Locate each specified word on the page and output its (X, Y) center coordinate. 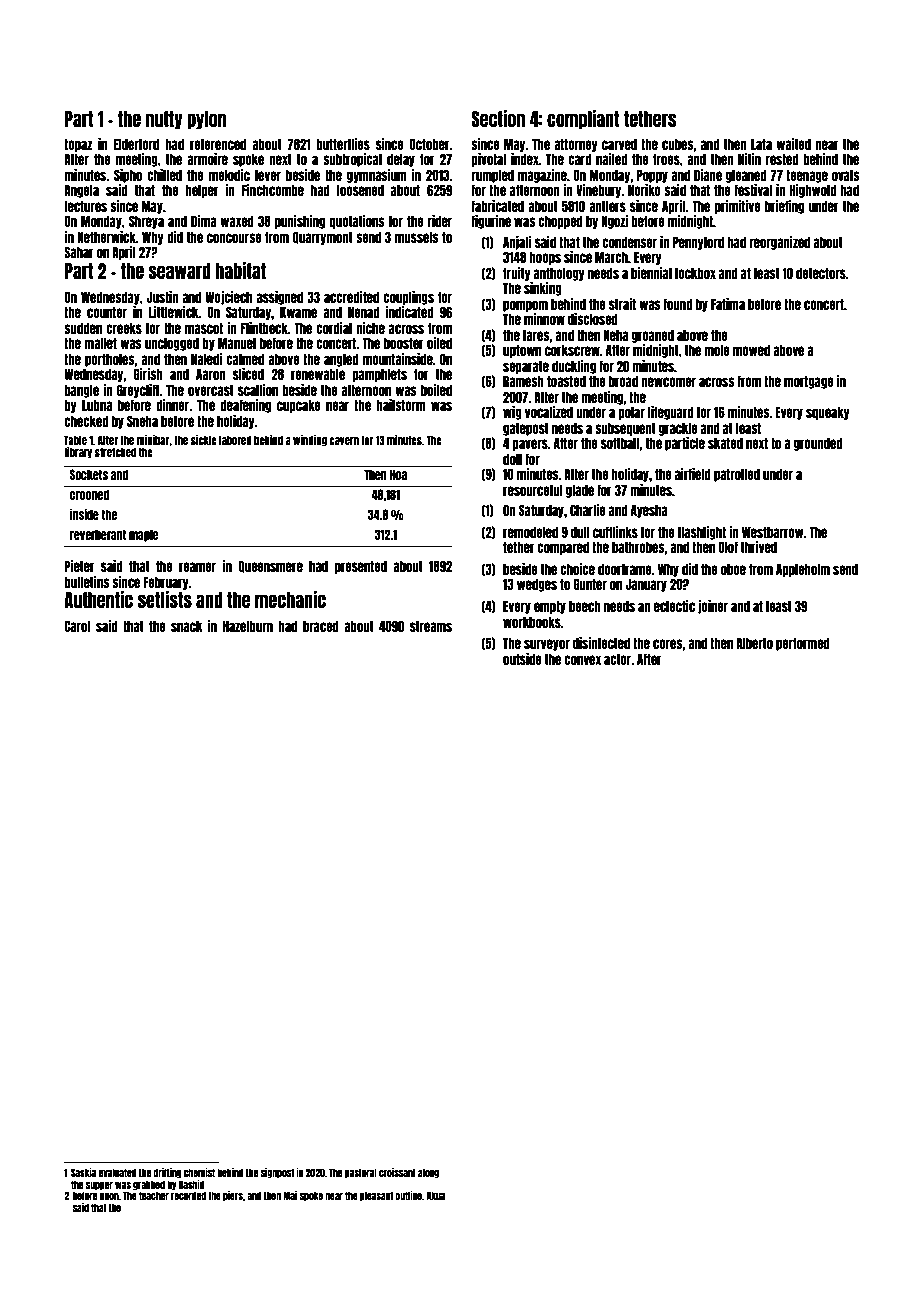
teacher (154, 1195)
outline (408, 1195)
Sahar (79, 252)
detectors (821, 273)
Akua (436, 1195)
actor (618, 659)
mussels (417, 237)
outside (522, 659)
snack (187, 626)
